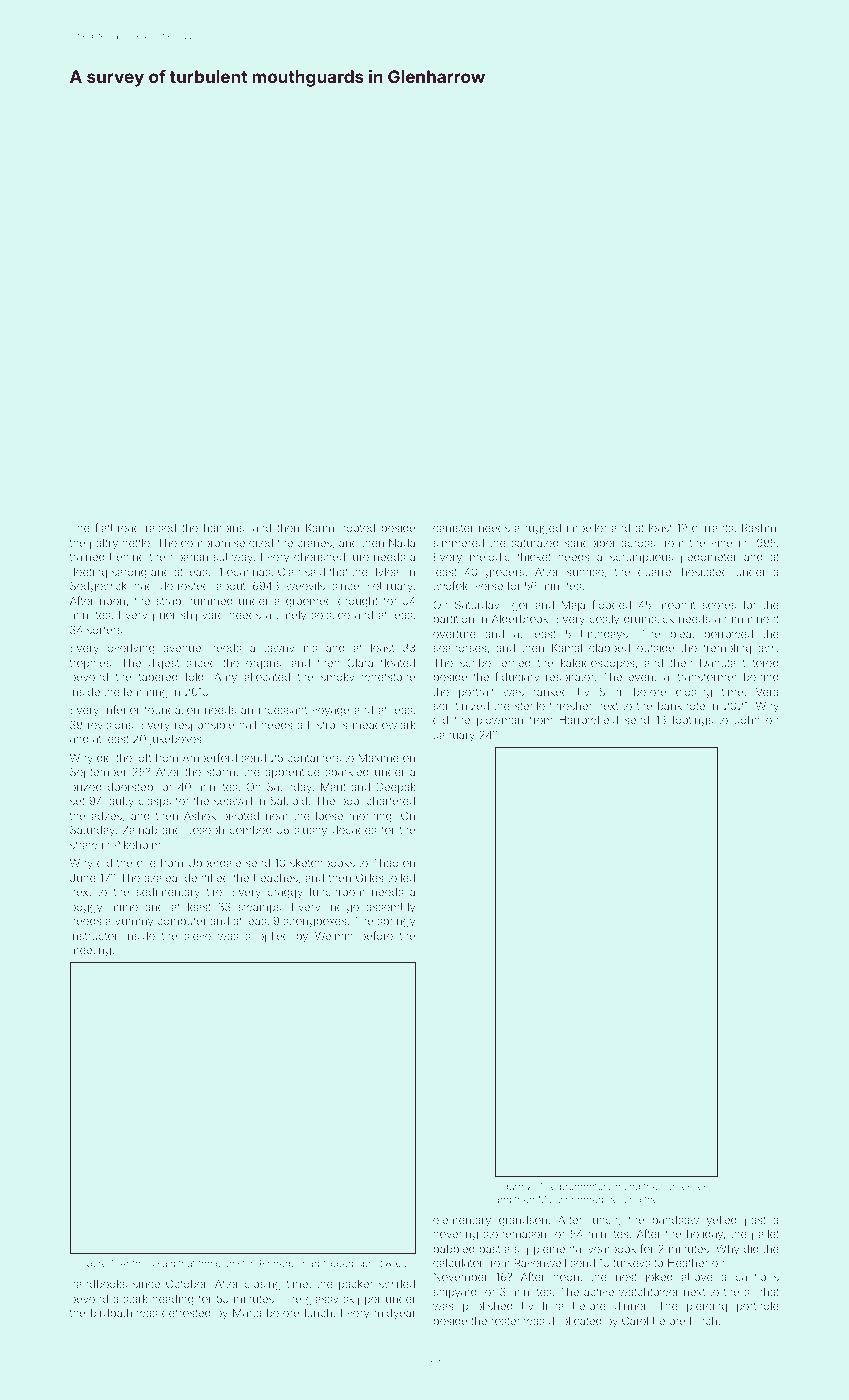 The image size is (849, 1400). I want to click on diced, so click(628, 1186).
